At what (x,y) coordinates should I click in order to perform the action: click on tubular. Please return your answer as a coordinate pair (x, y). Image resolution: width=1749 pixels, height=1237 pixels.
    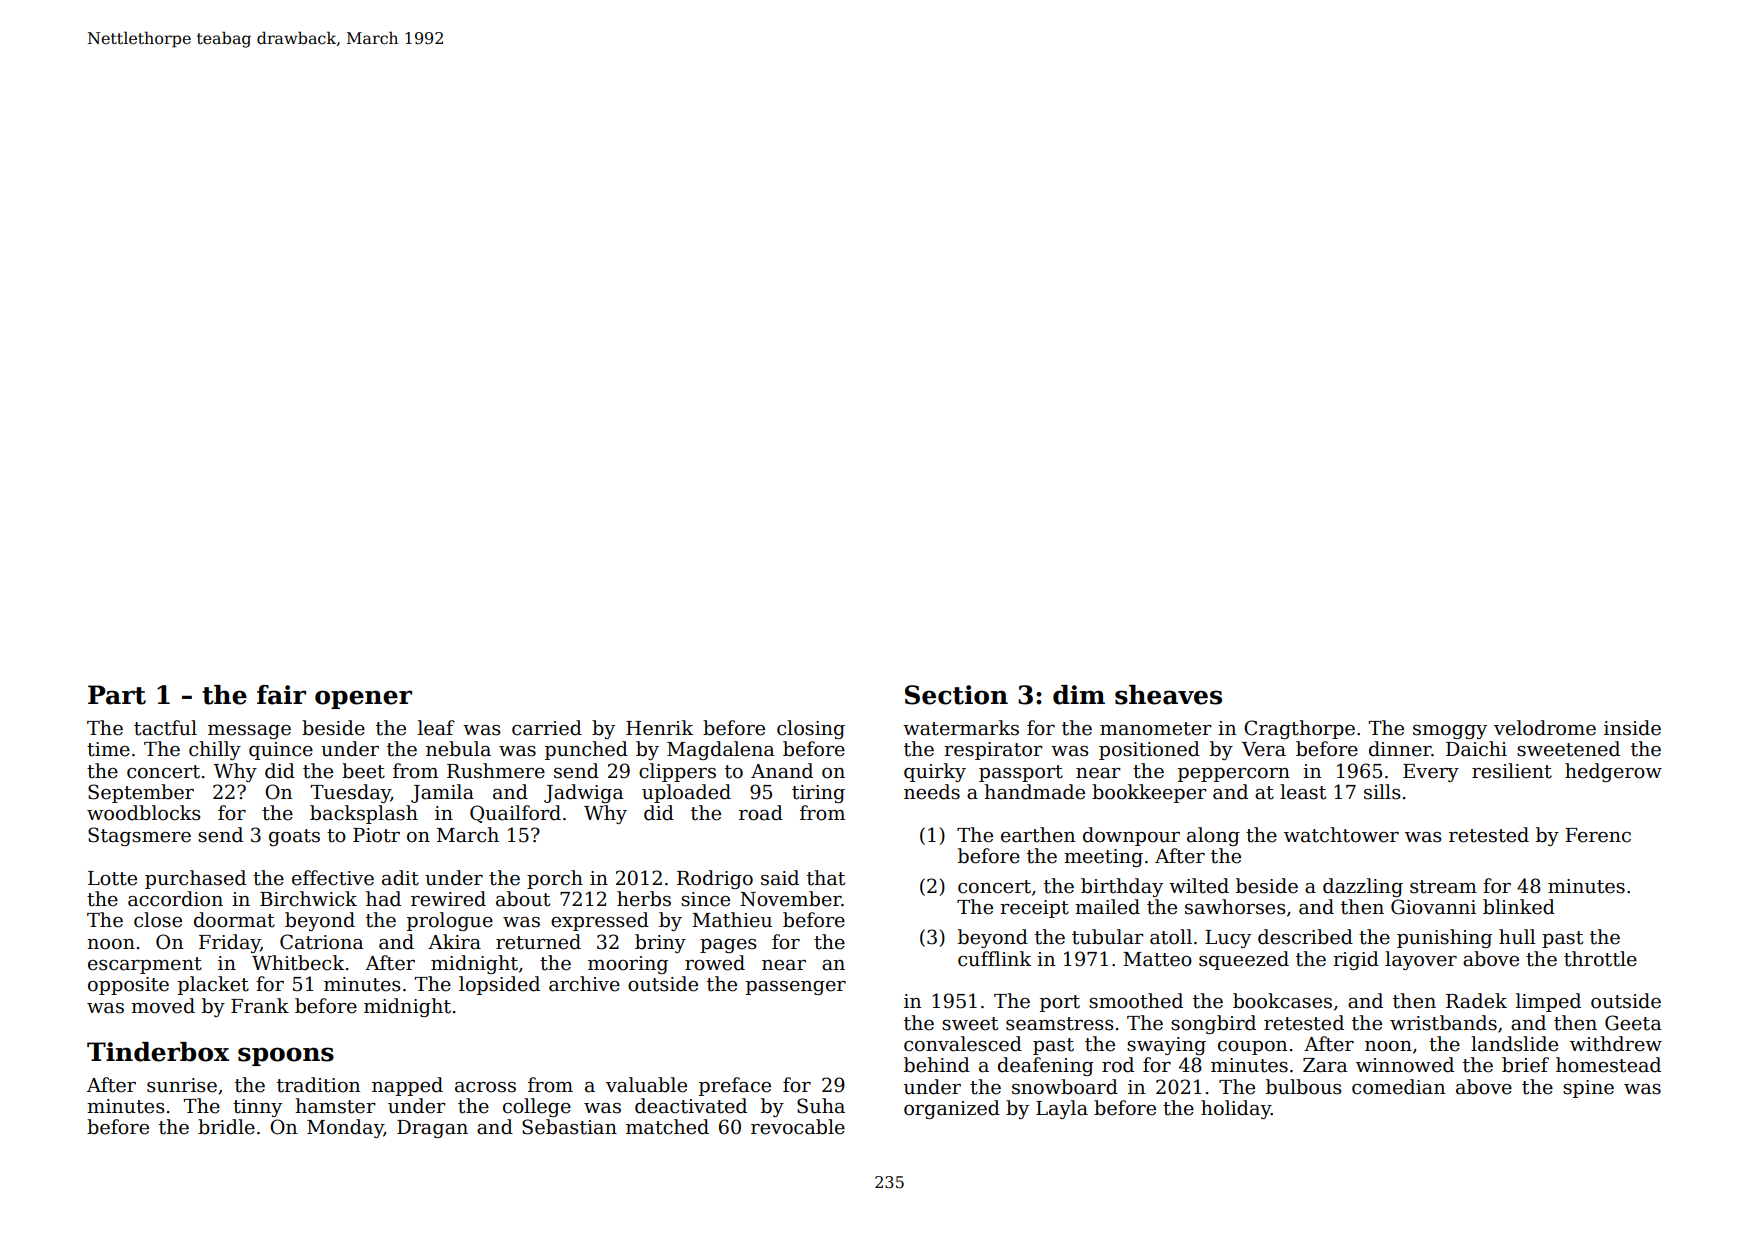
    Looking at the image, I should click on (1108, 937).
